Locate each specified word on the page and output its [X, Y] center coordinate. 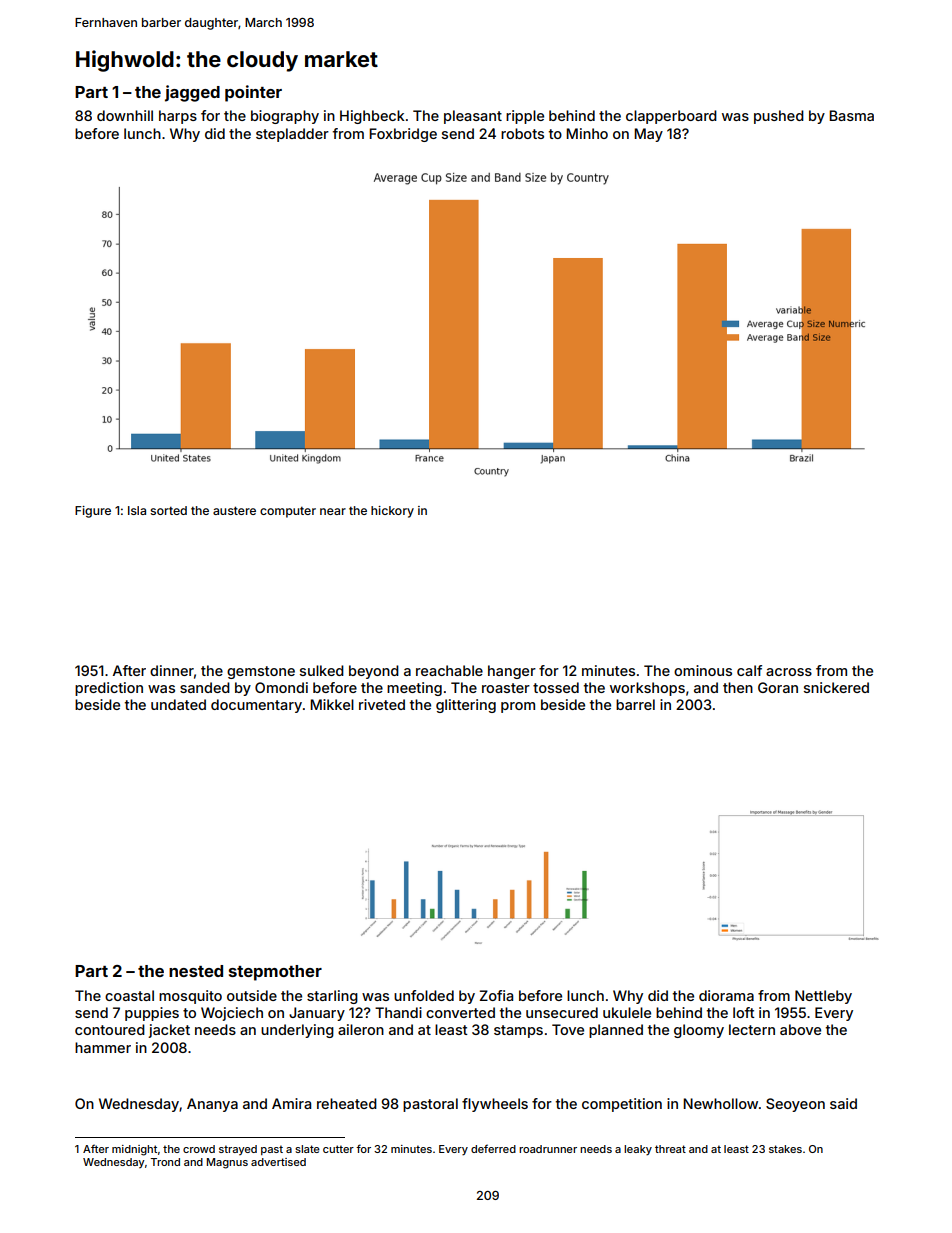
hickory [392, 512]
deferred [493, 1148]
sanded [205, 687]
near [333, 511]
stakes [785, 1149]
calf [749, 670]
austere [234, 510]
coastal [129, 995]
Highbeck [372, 117]
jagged [192, 93]
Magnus [227, 1163]
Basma [851, 115]
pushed [779, 117]
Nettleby [823, 997]
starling [332, 997]
